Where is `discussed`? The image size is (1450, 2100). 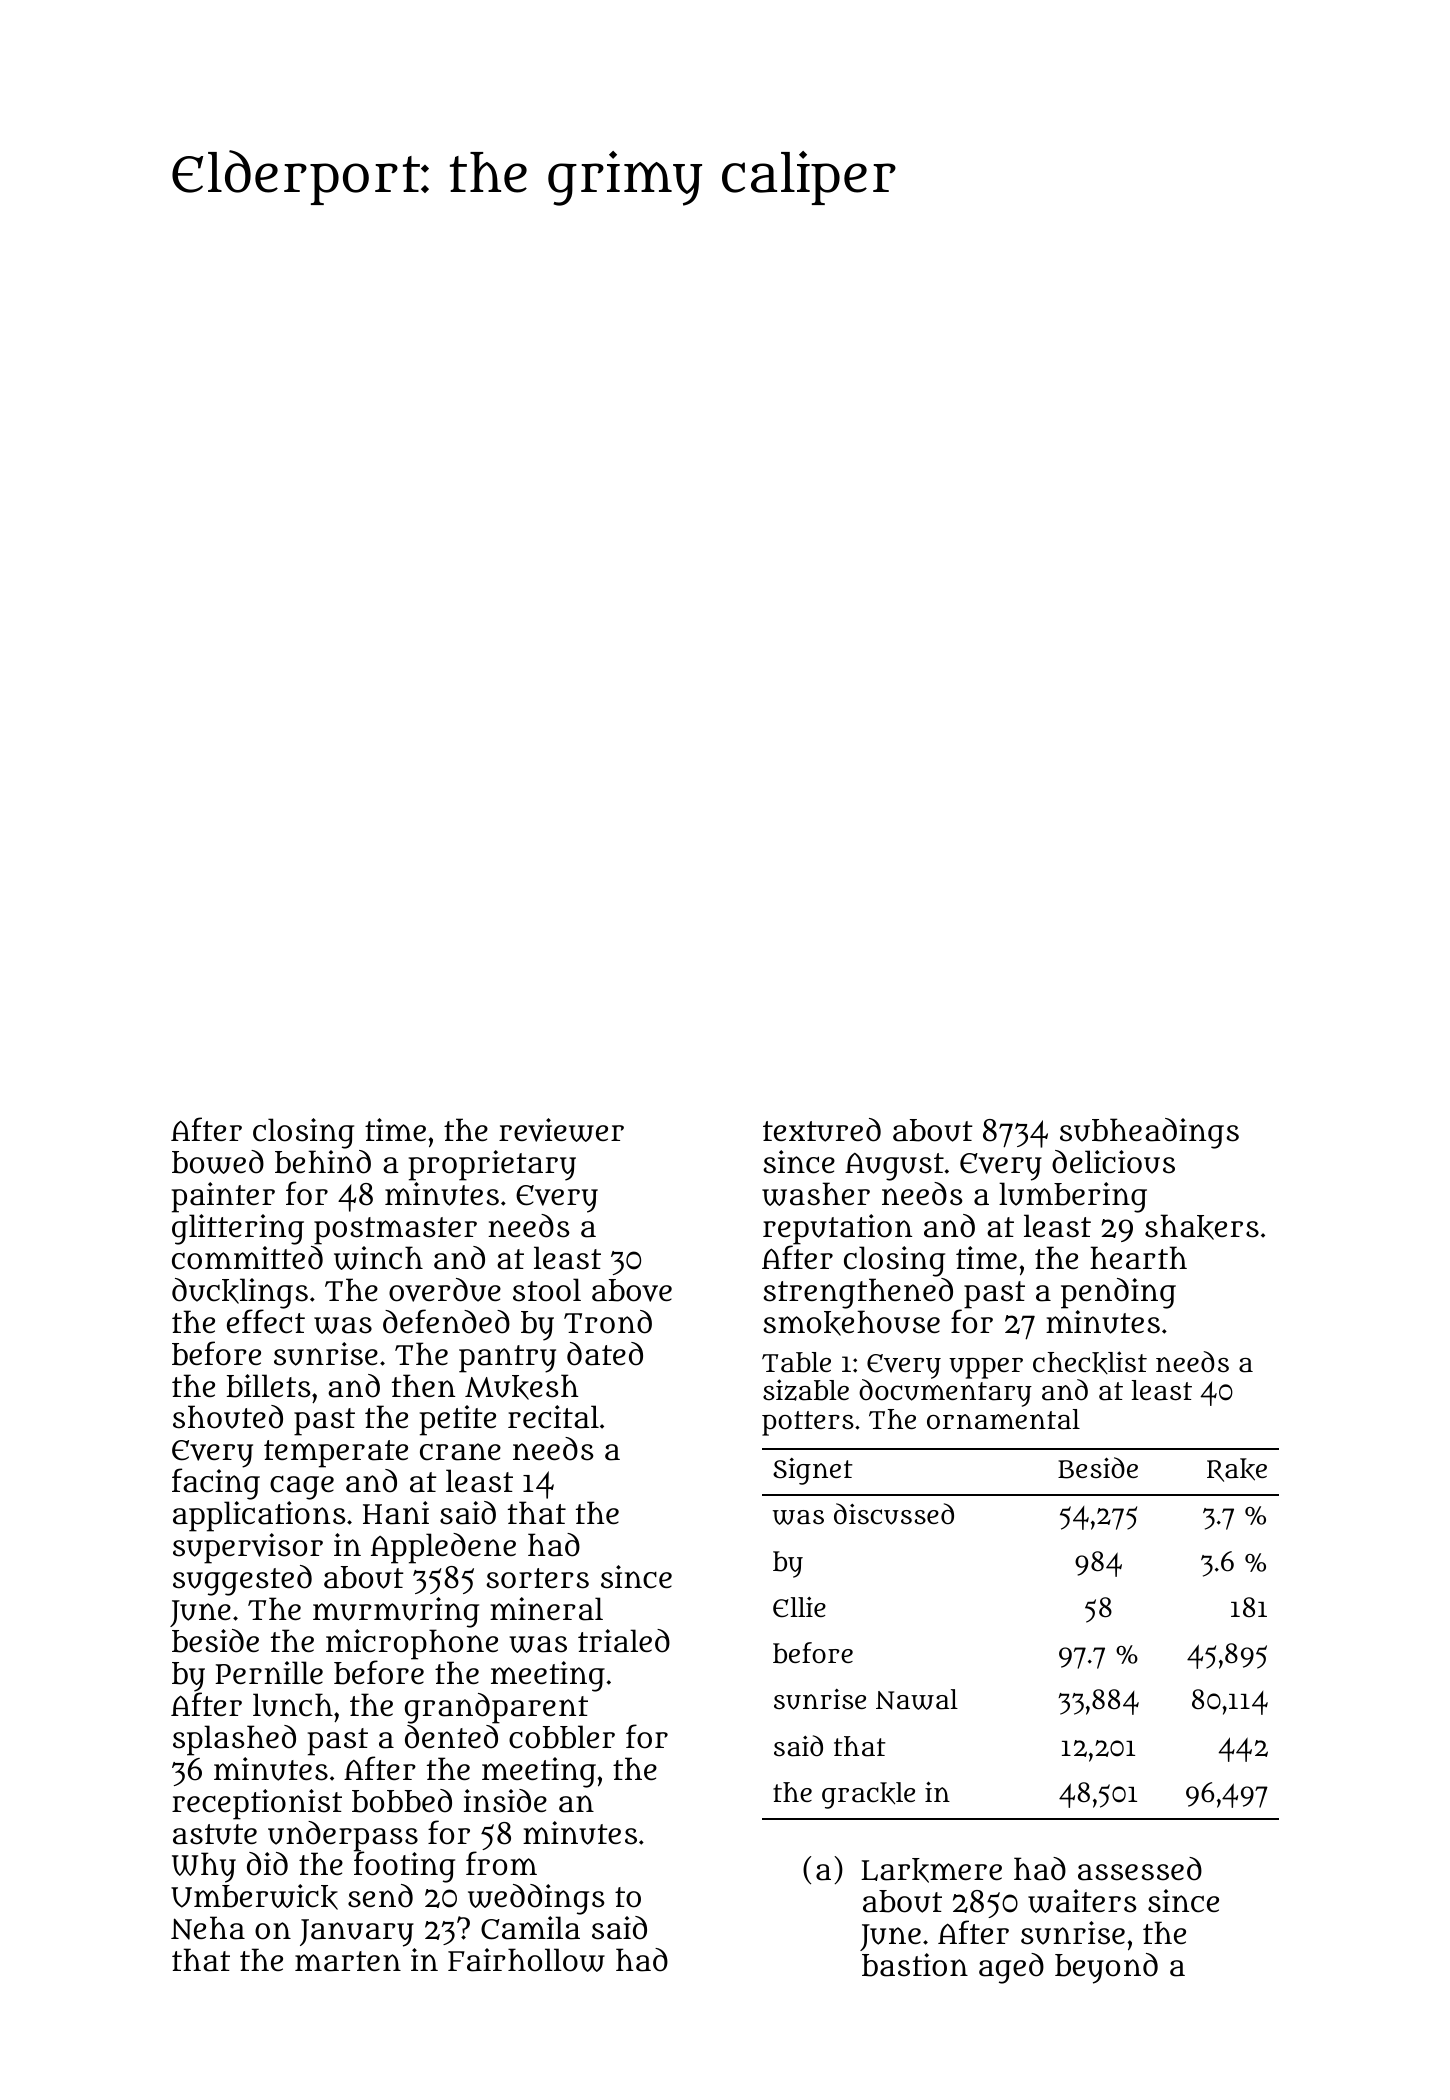
discussed is located at coordinates (894, 1514).
